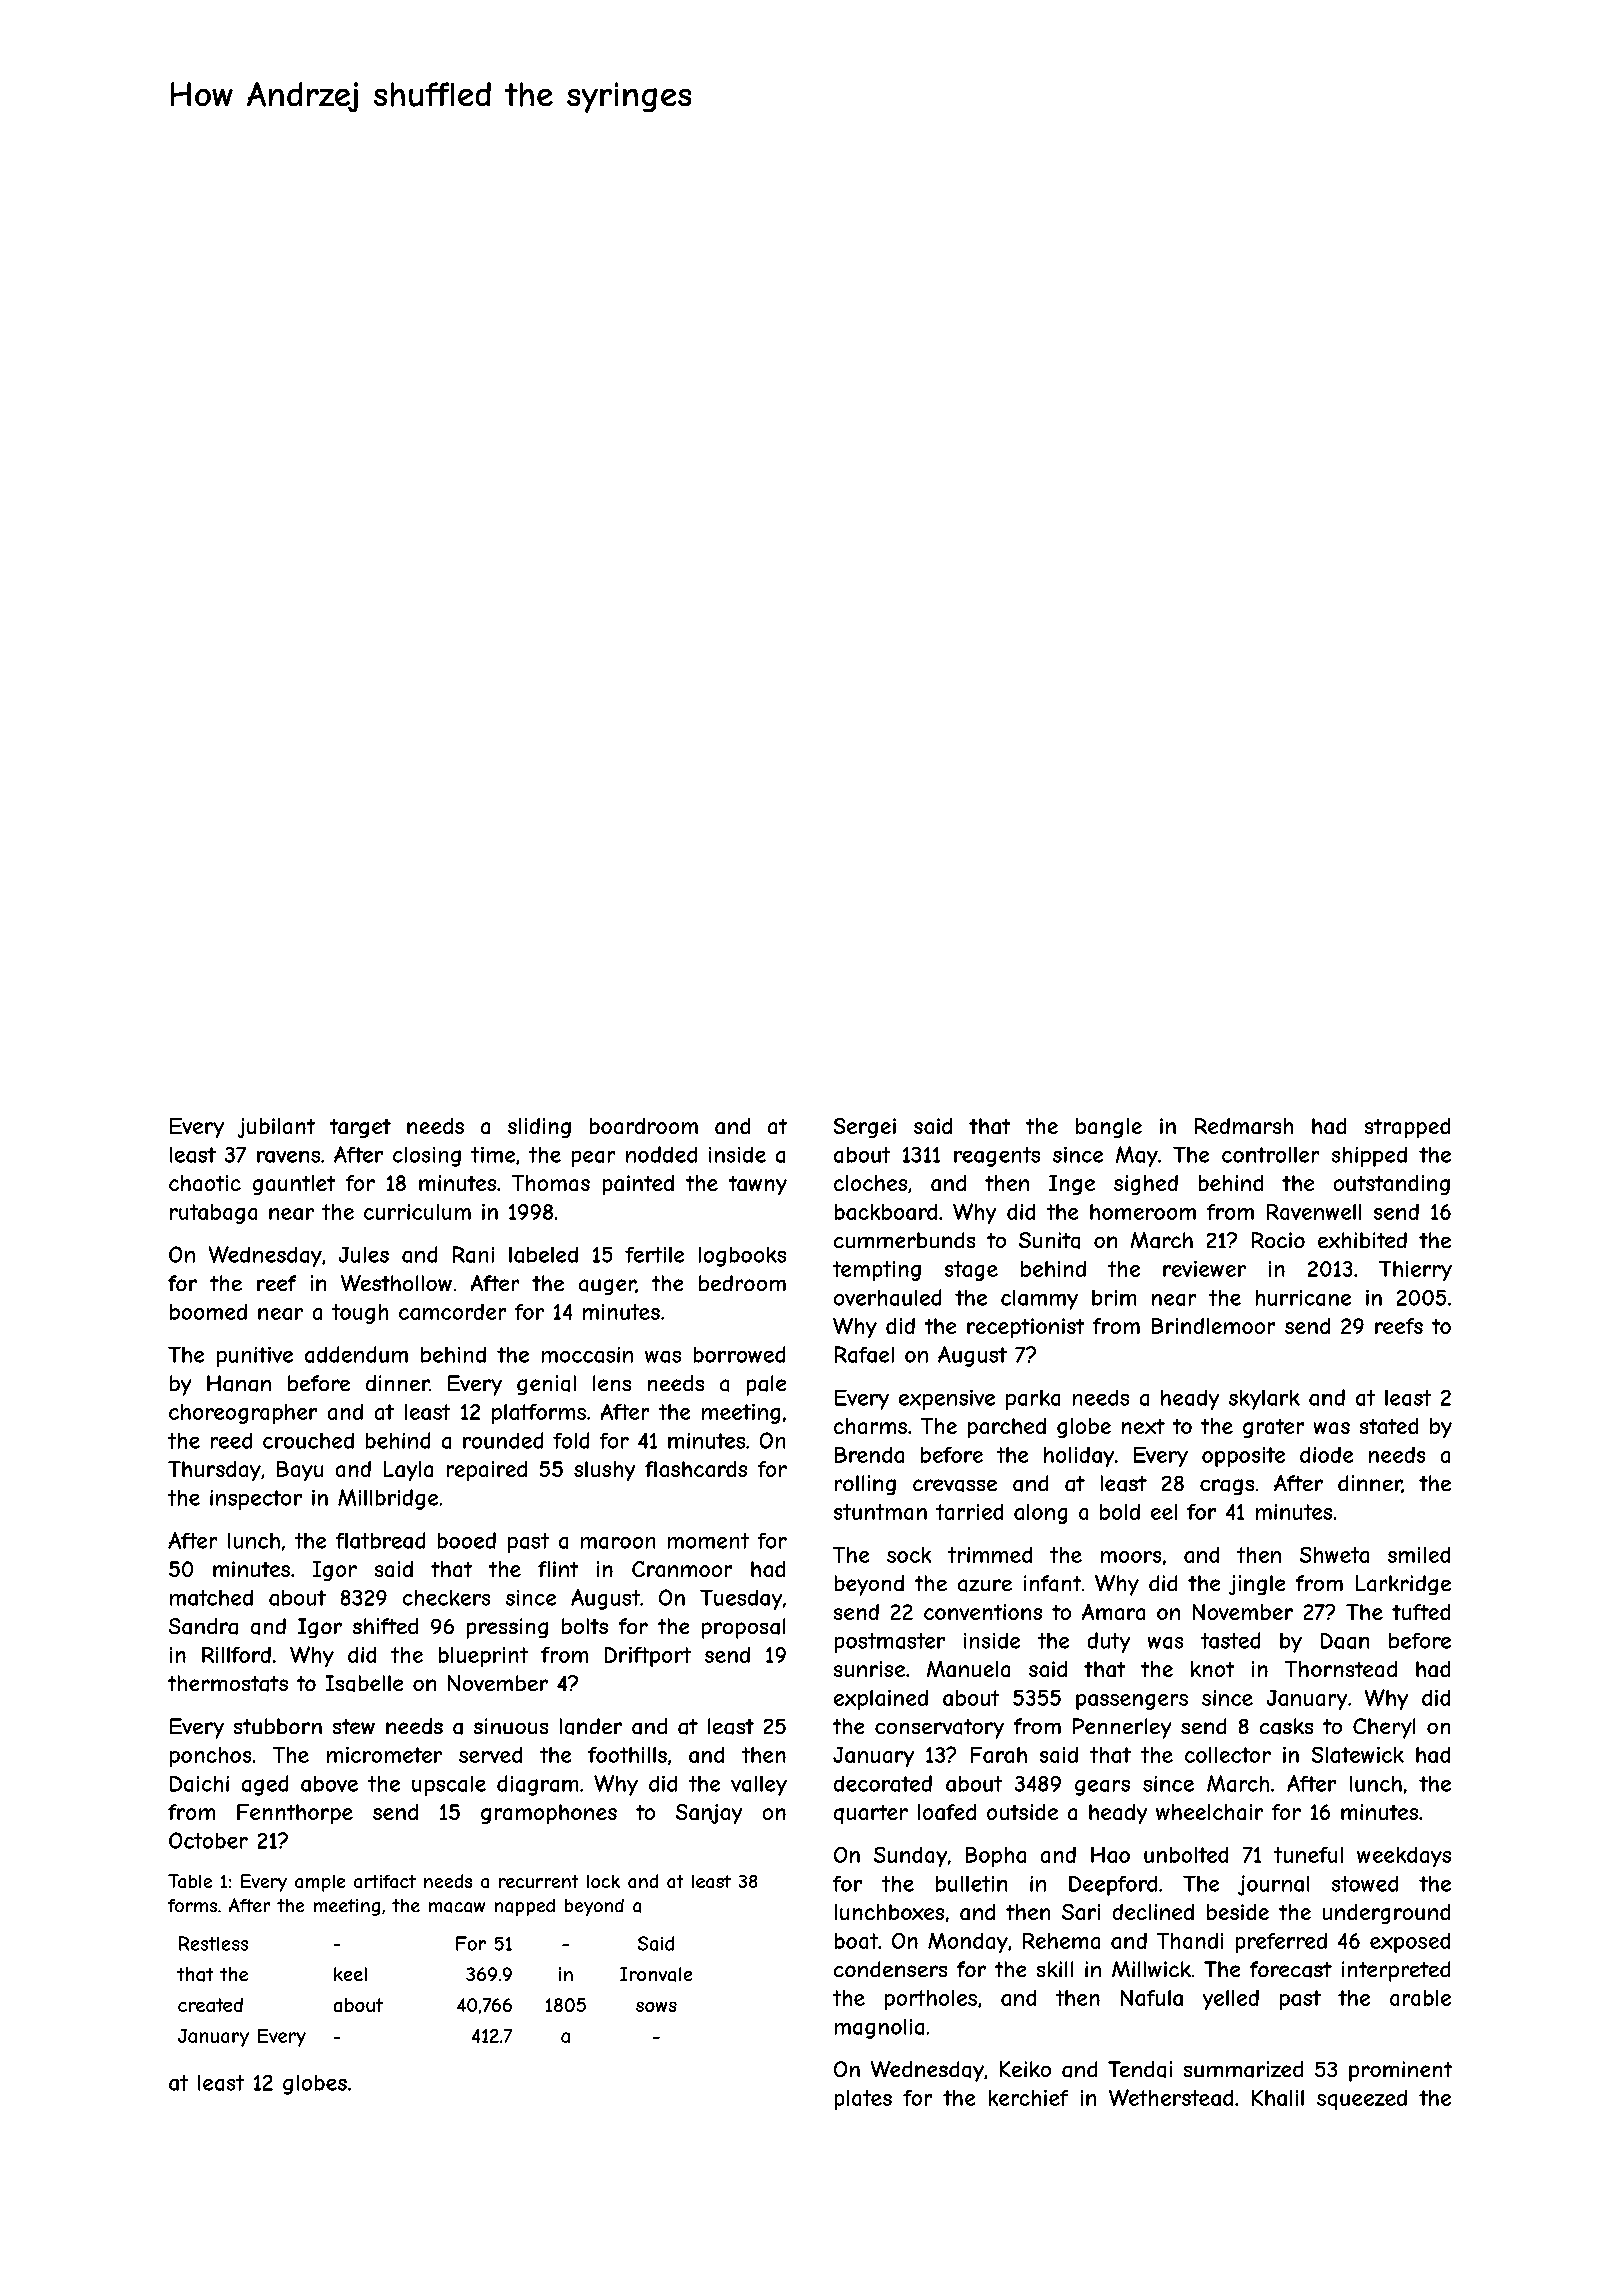 Image resolution: width=1620 pixels, height=2292 pixels. What do you see at coordinates (708, 1541) in the screenshot?
I see `moment` at bounding box center [708, 1541].
